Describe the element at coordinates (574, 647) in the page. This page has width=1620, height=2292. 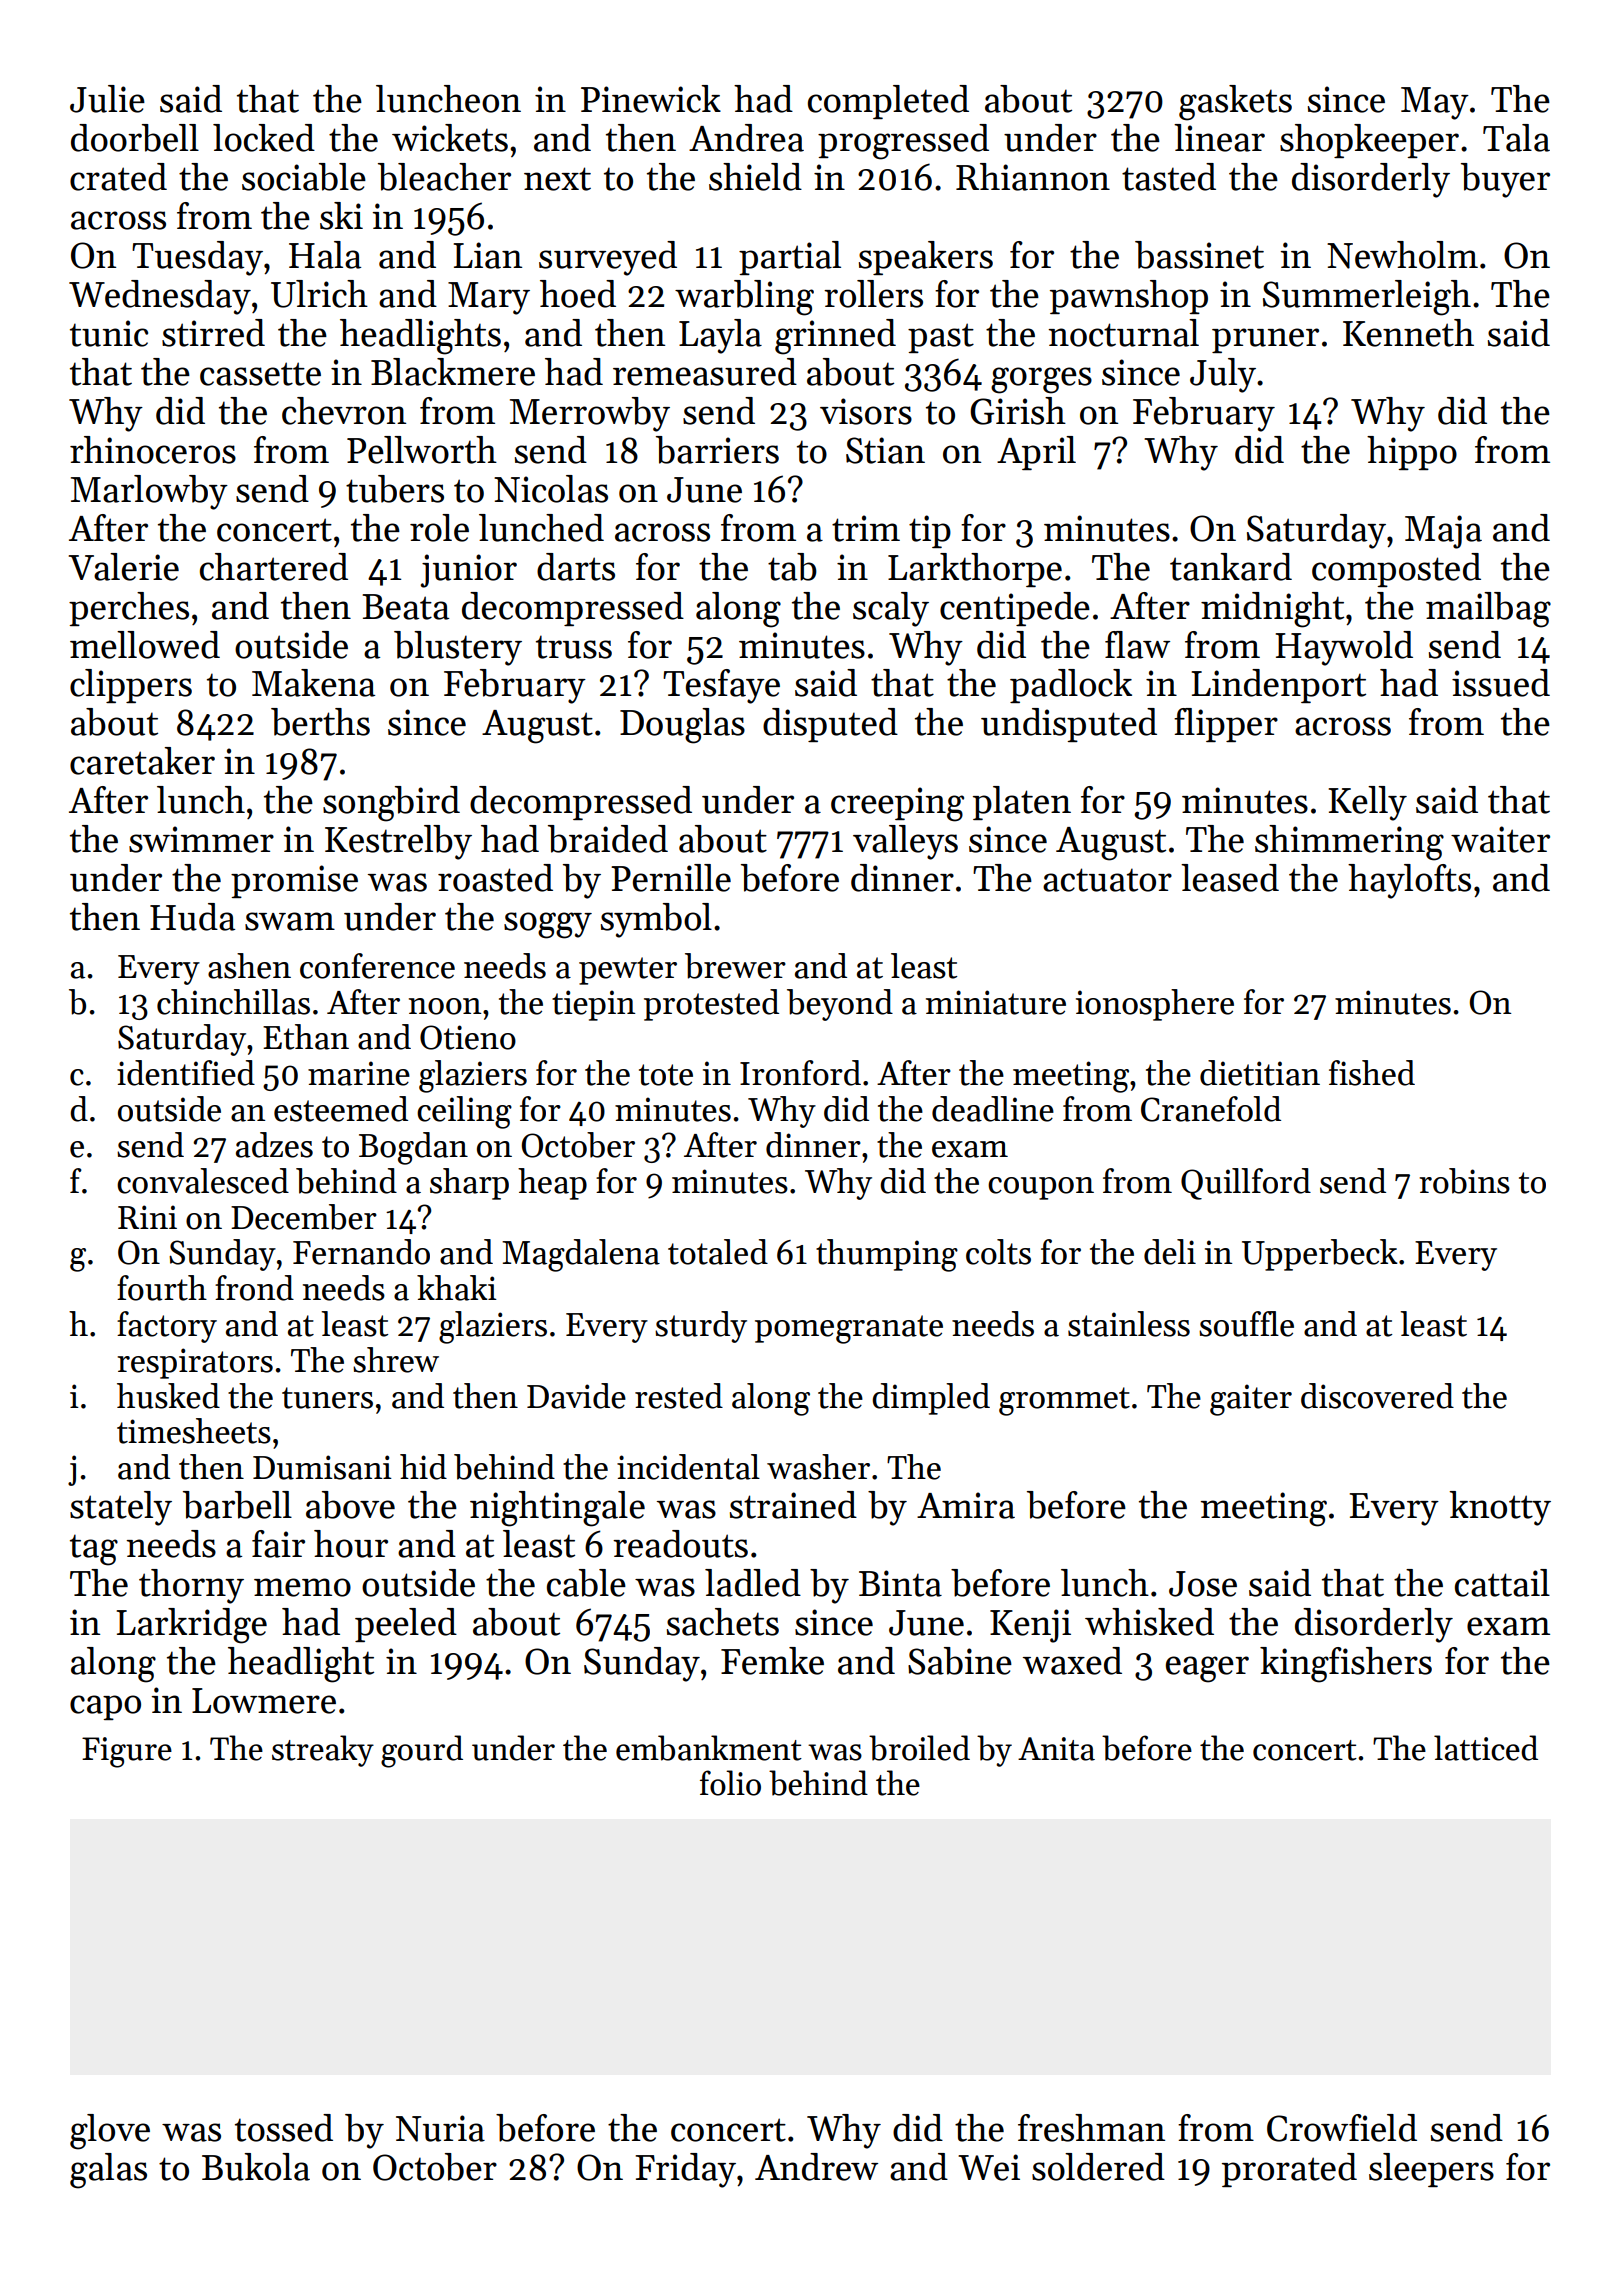
I see `truss` at that location.
